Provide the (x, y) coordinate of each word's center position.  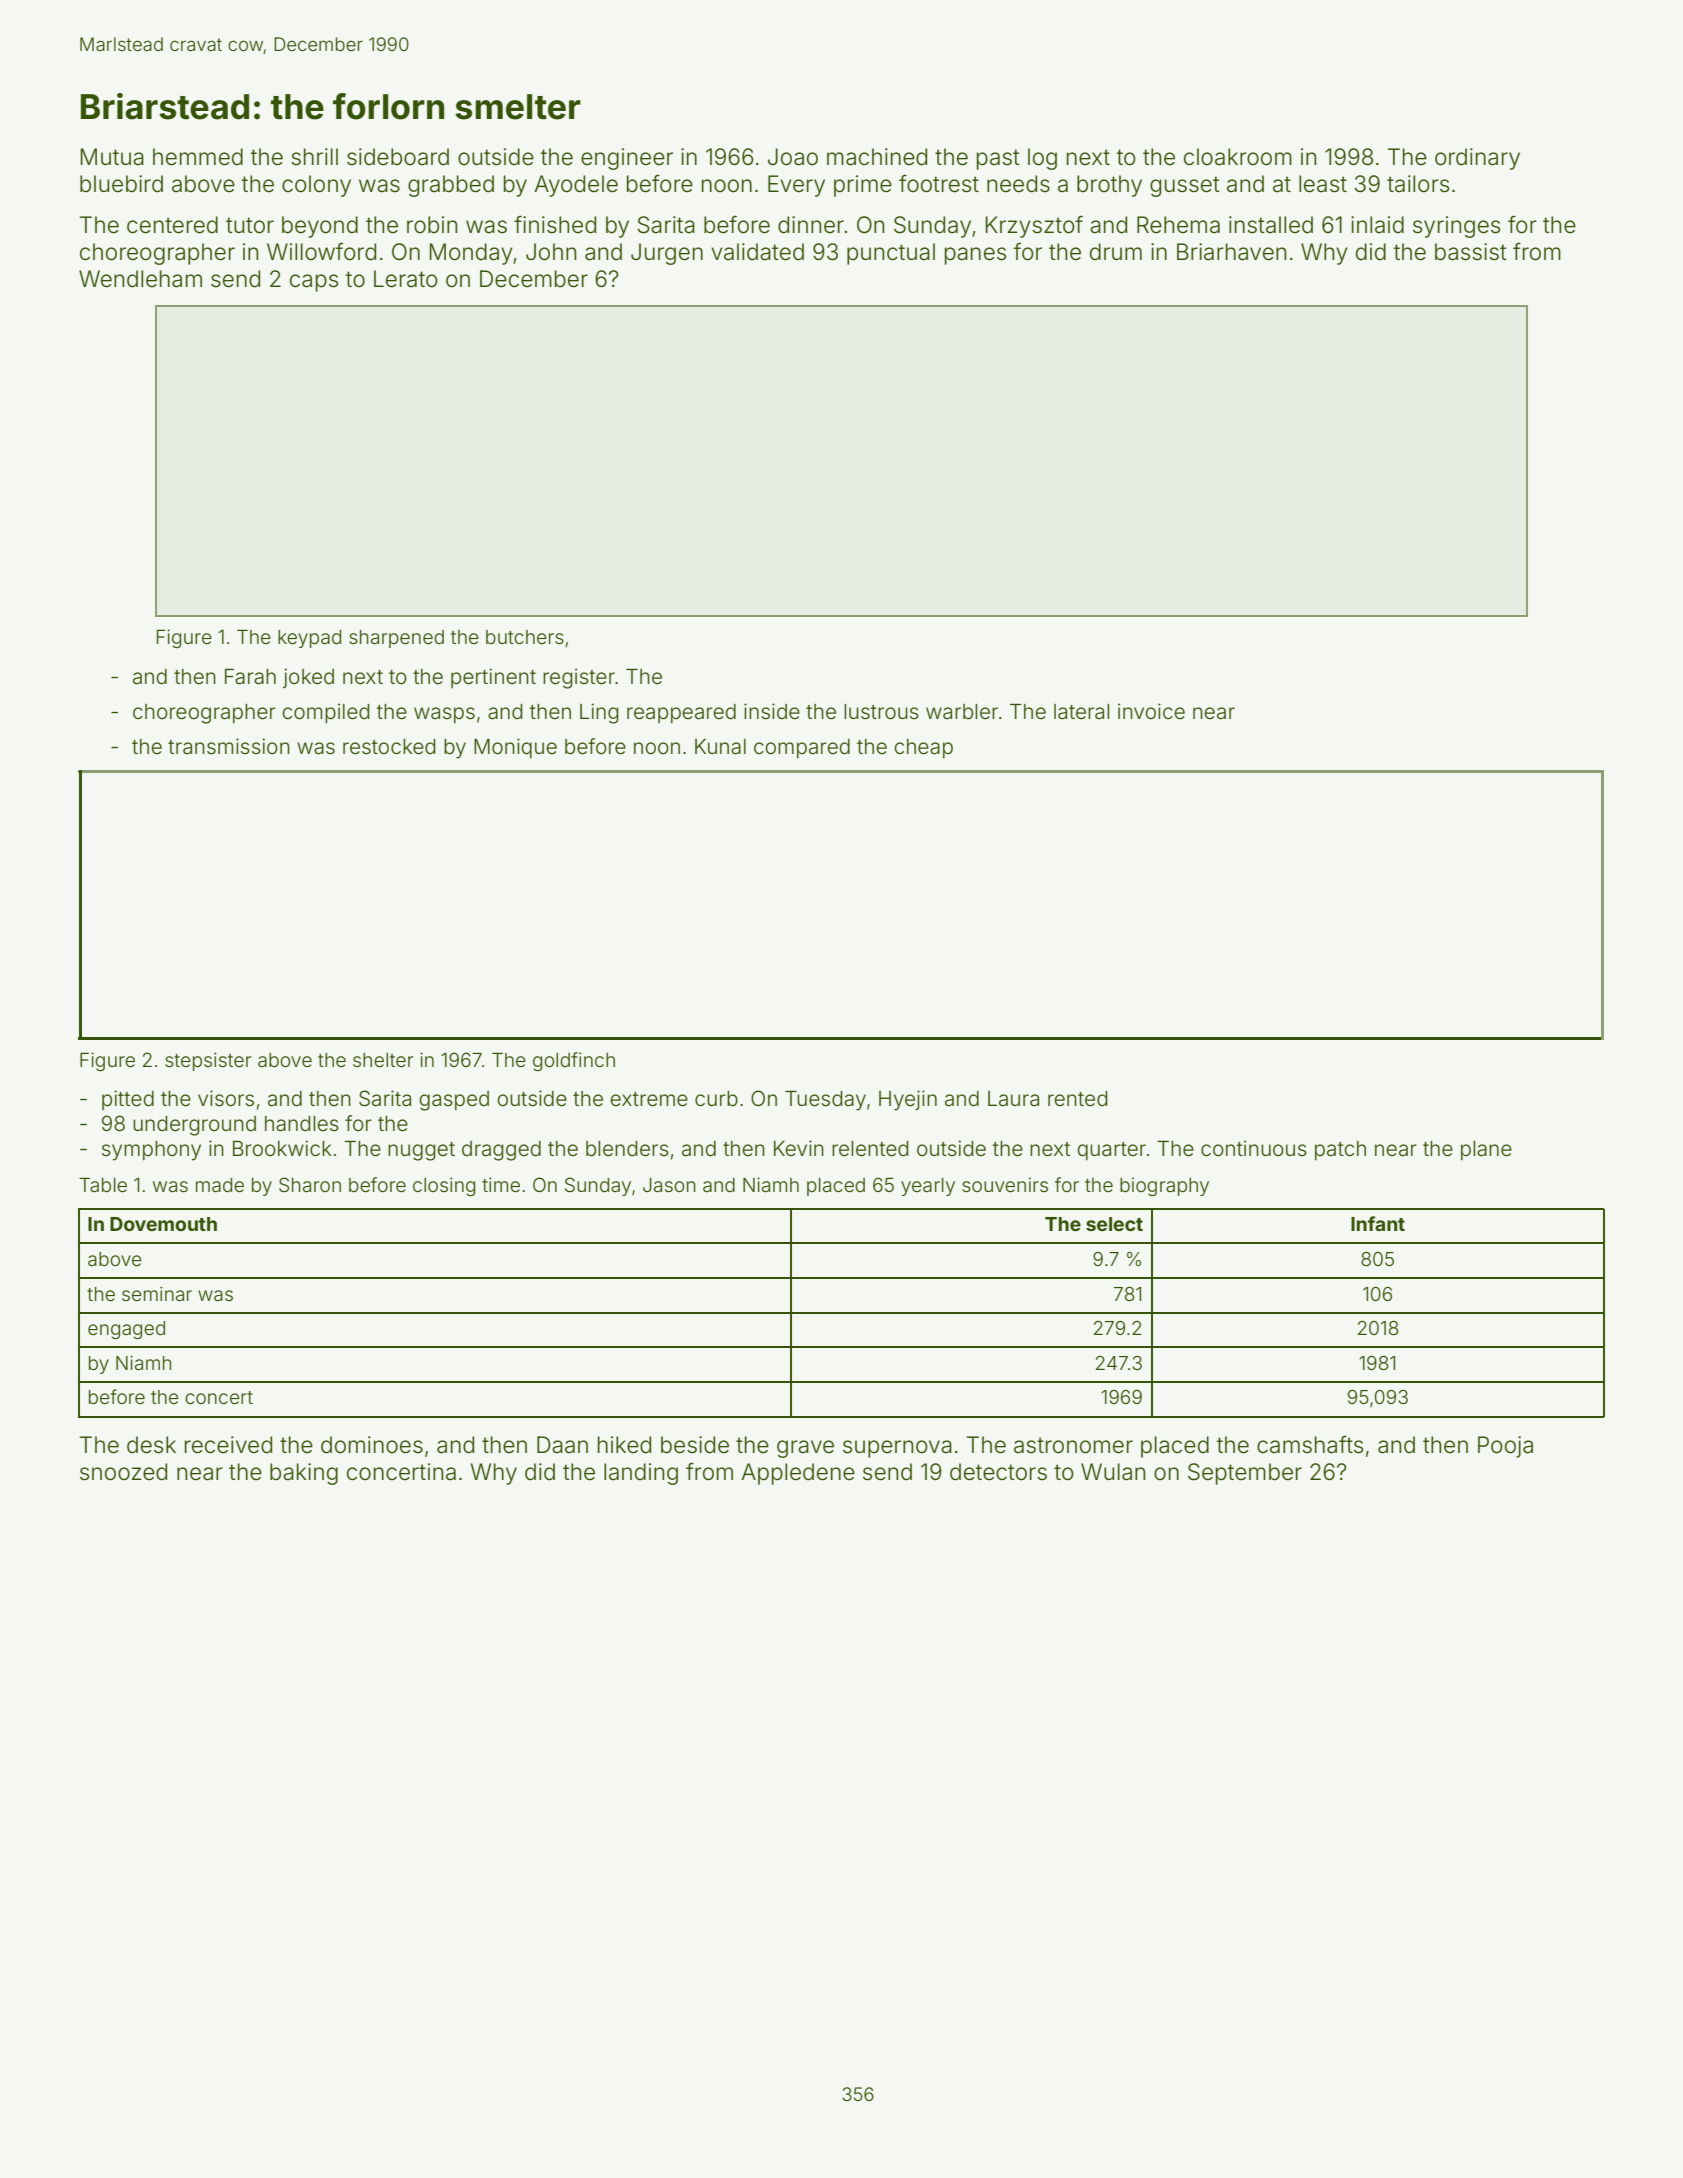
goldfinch (574, 1061)
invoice (1151, 711)
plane (1486, 1151)
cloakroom (1238, 157)
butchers (525, 637)
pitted (128, 1100)
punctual (891, 254)
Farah (250, 677)
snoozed (123, 1472)
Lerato (406, 279)
